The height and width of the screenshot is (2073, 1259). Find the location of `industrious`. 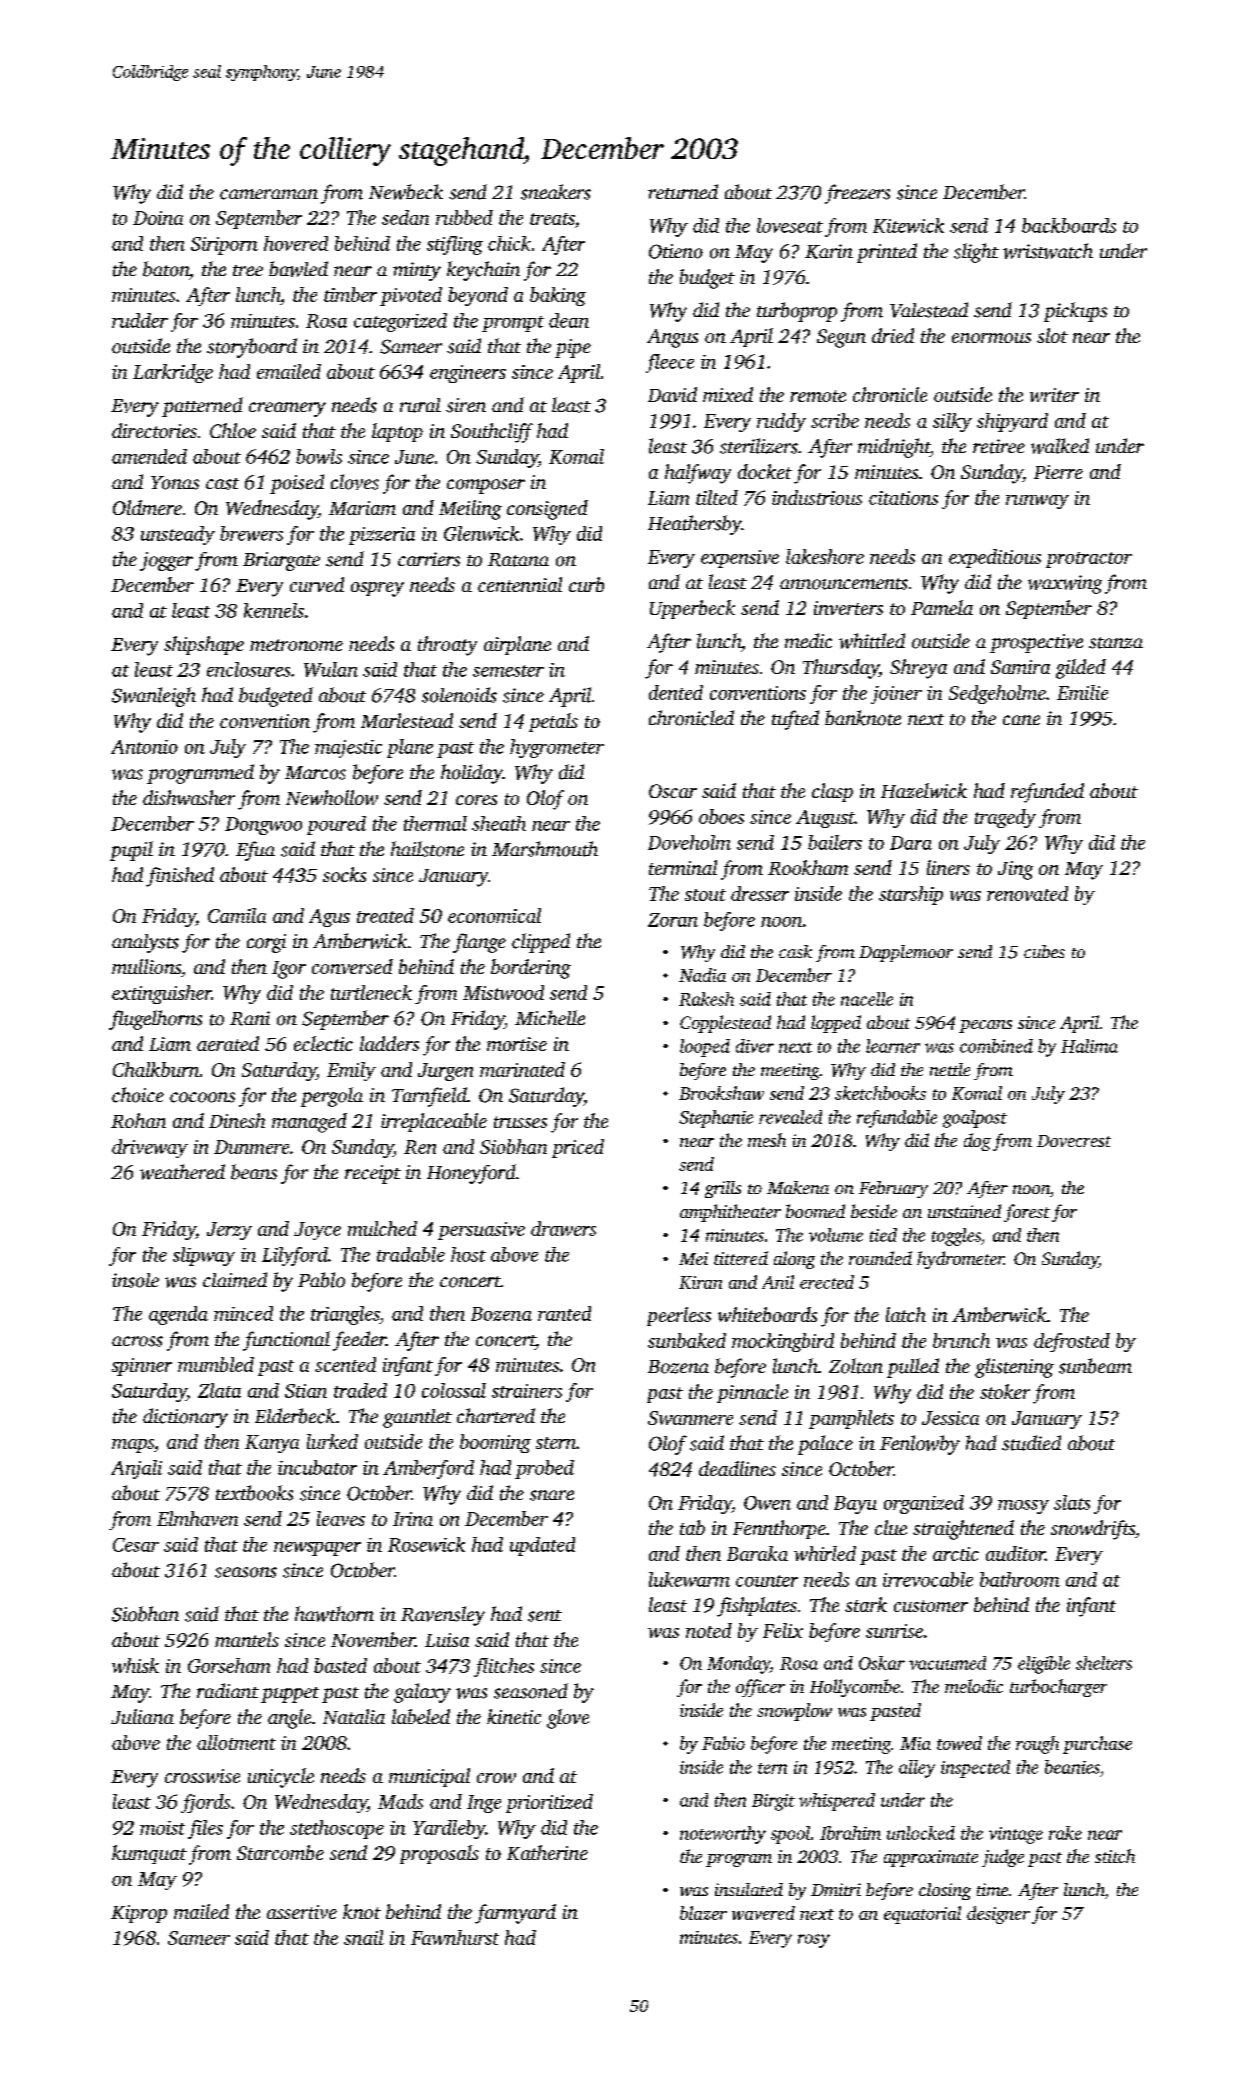

industrious is located at coordinates (817, 497).
